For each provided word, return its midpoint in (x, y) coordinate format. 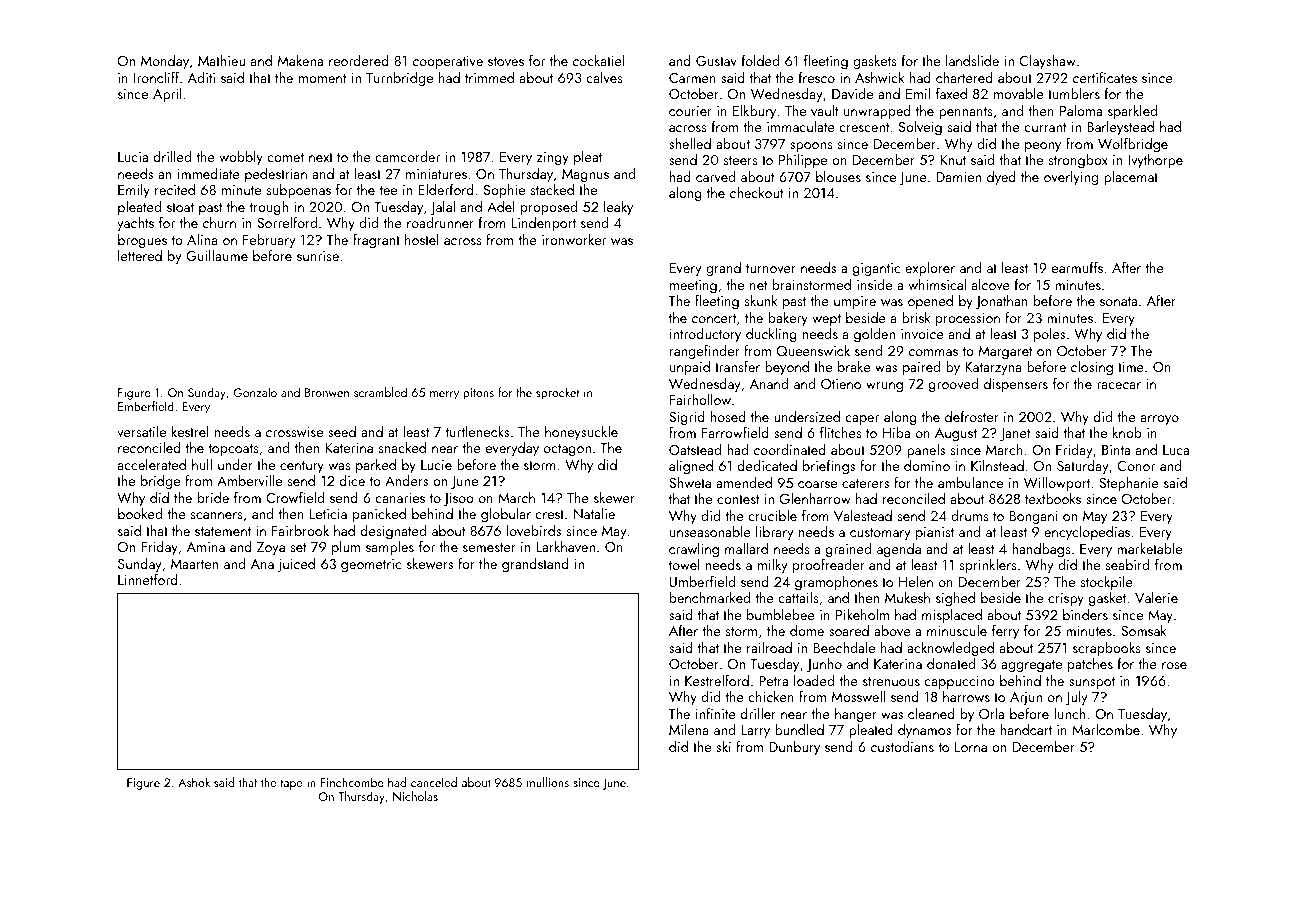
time (1131, 367)
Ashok (194, 782)
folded (760, 60)
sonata (1118, 301)
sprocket (558, 393)
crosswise (294, 432)
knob (1127, 432)
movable (1019, 93)
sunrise (318, 256)
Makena (300, 60)
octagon (567, 450)
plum (346, 548)
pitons (478, 394)
